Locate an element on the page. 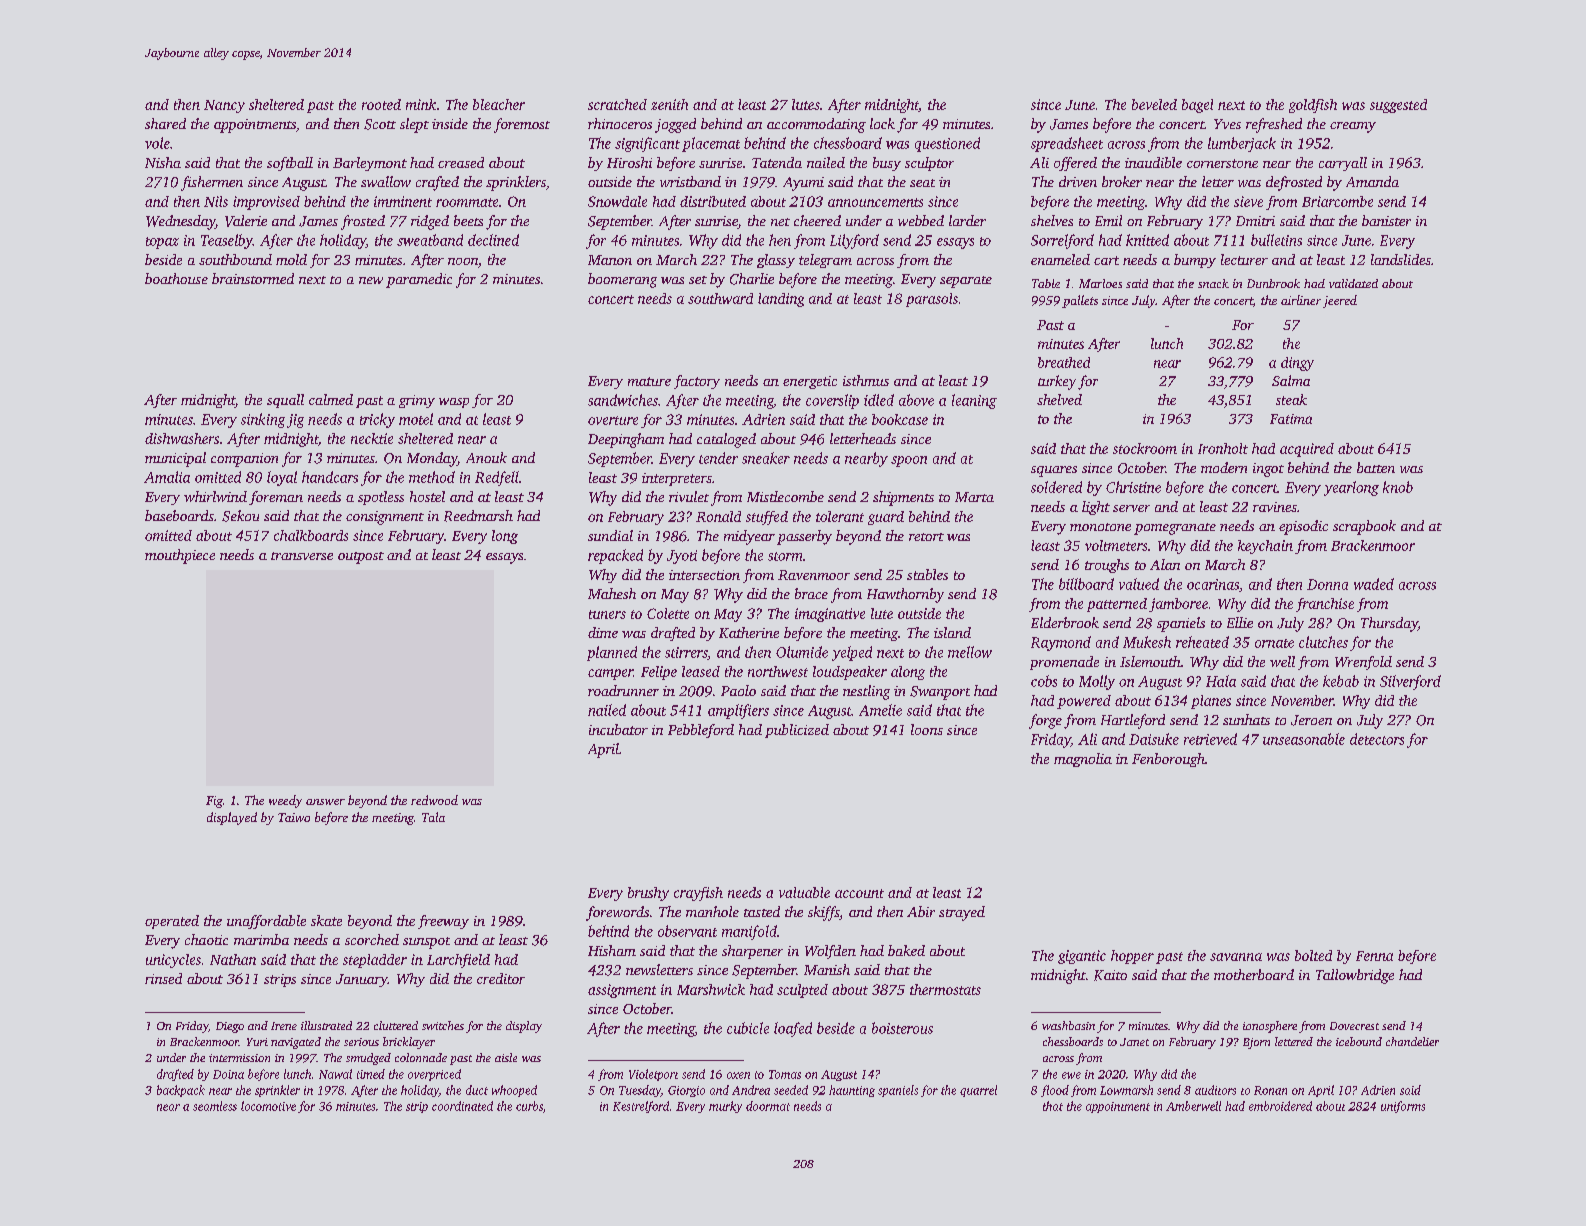 The height and width of the page is (1226, 1586). stirrers is located at coordinates (686, 652).
